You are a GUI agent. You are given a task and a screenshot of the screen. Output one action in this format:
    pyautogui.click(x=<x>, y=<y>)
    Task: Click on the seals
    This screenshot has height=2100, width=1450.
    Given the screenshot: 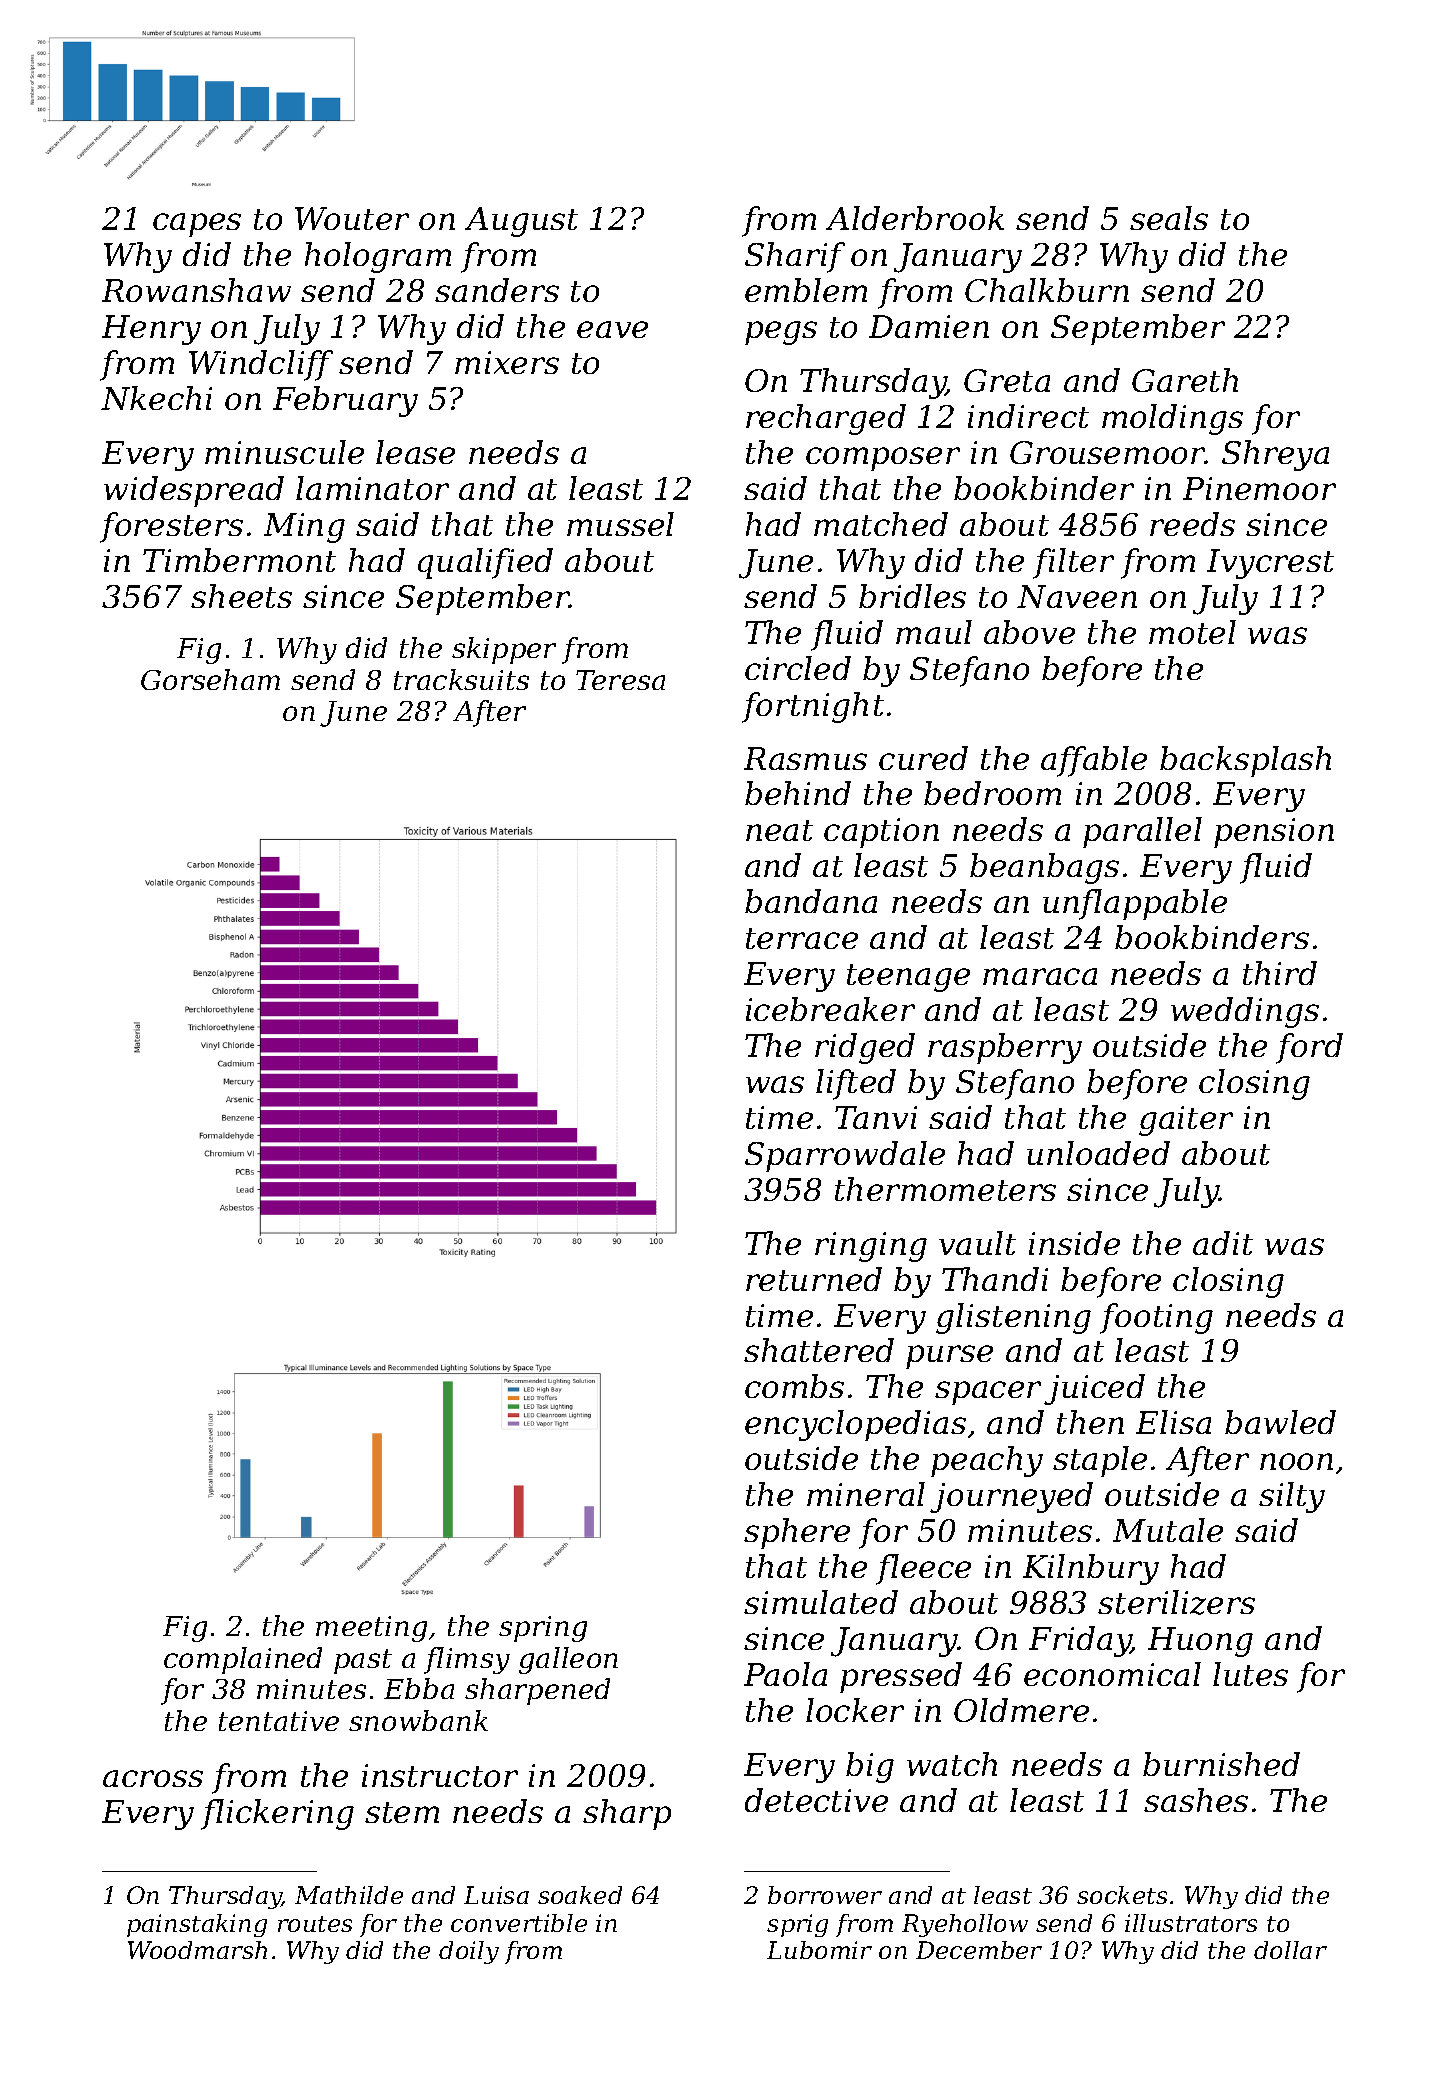 What is the action you would take?
    pyautogui.click(x=1169, y=218)
